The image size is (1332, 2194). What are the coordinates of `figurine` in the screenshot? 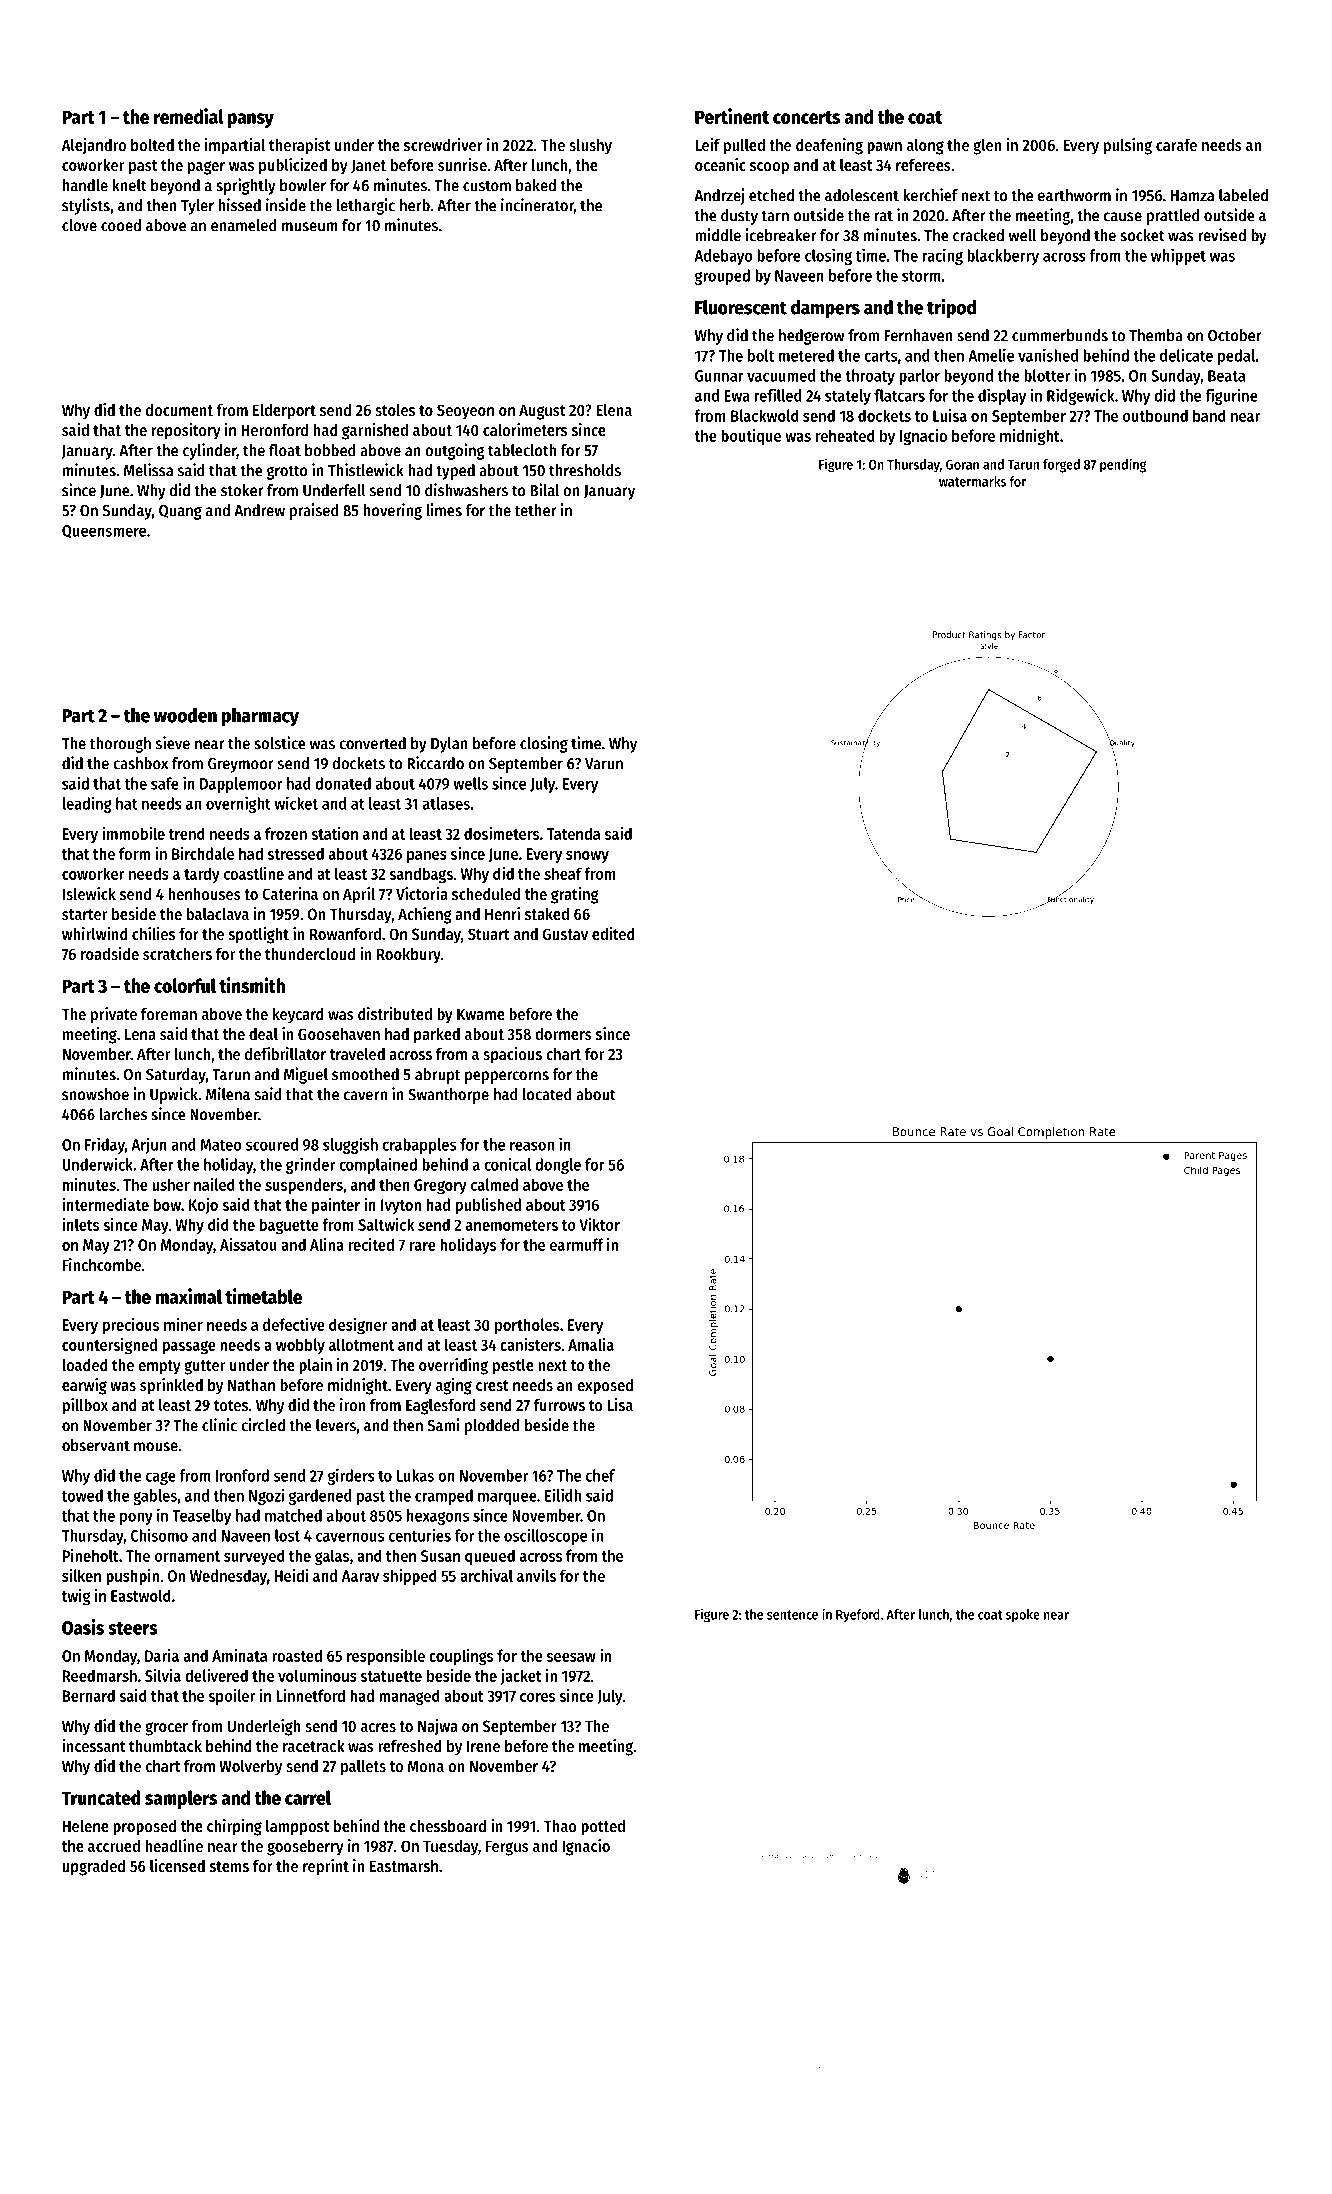 It's located at (1231, 396).
